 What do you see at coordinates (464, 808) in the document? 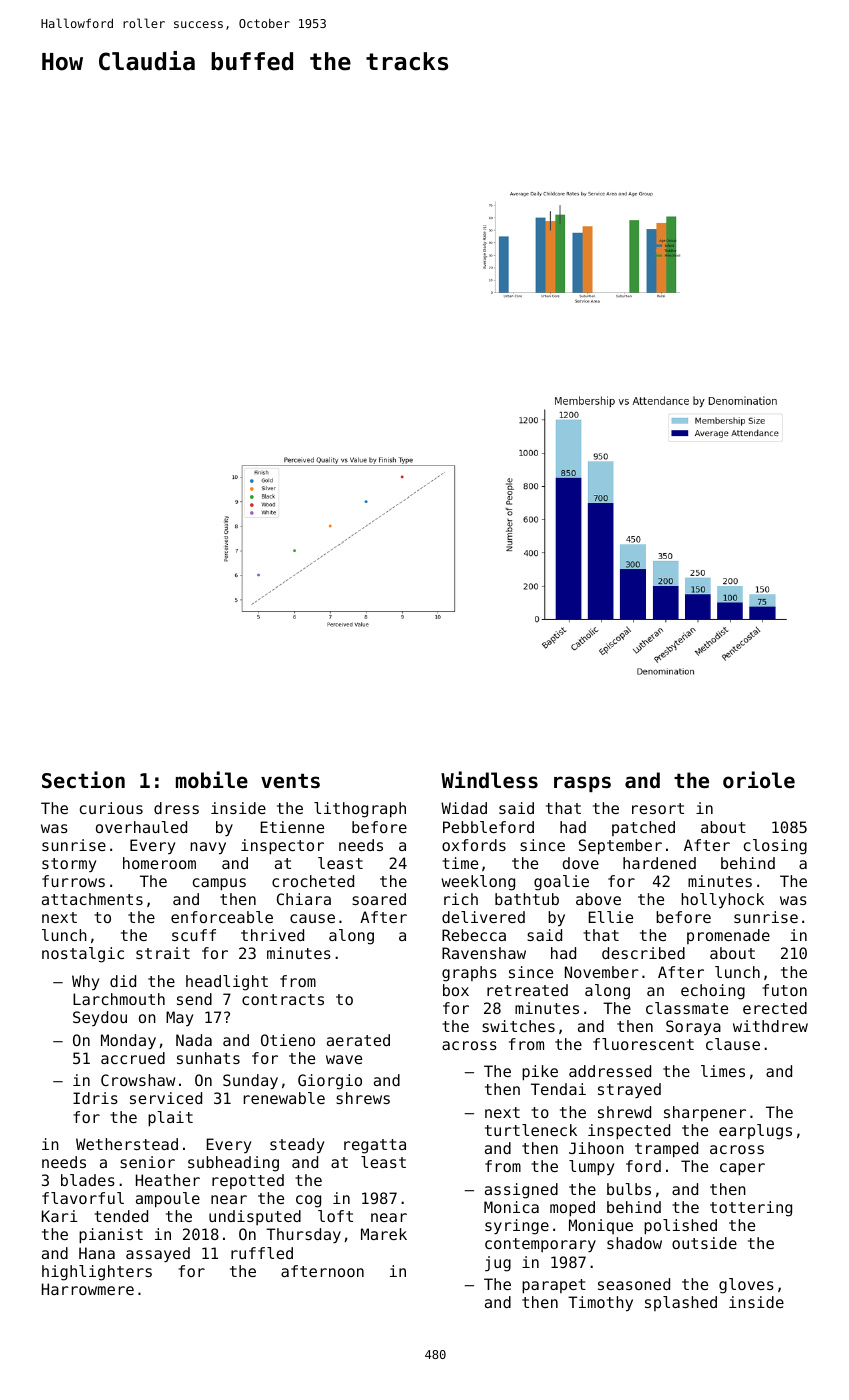
I see `Widad` at bounding box center [464, 808].
